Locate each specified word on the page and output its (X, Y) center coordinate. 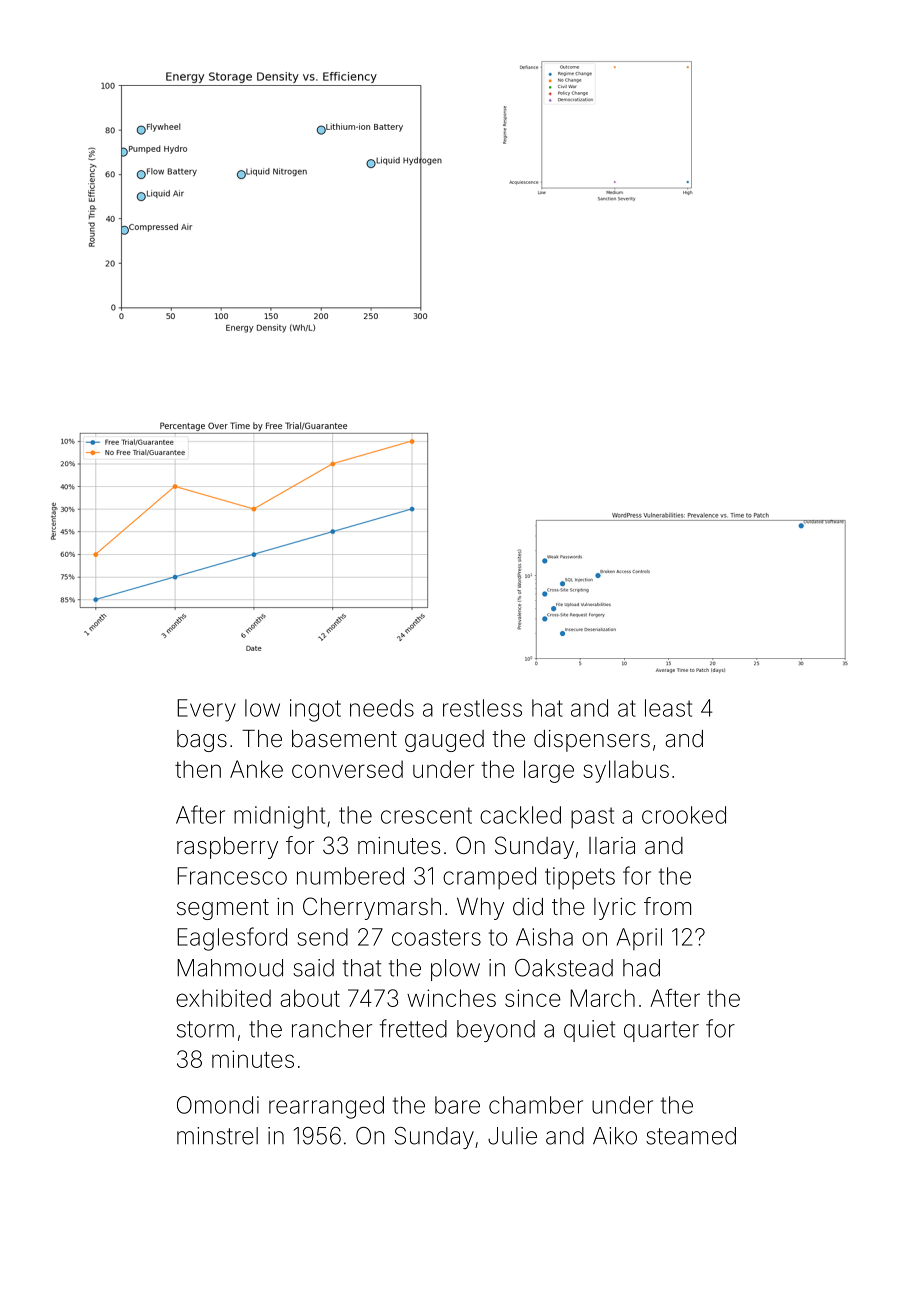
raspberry (227, 848)
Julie (512, 1136)
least (668, 708)
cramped (489, 878)
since (533, 998)
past (592, 817)
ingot (315, 710)
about (310, 998)
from (667, 906)
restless (482, 708)
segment (223, 909)
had (641, 968)
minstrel (217, 1136)
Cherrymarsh (372, 908)
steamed (691, 1136)
